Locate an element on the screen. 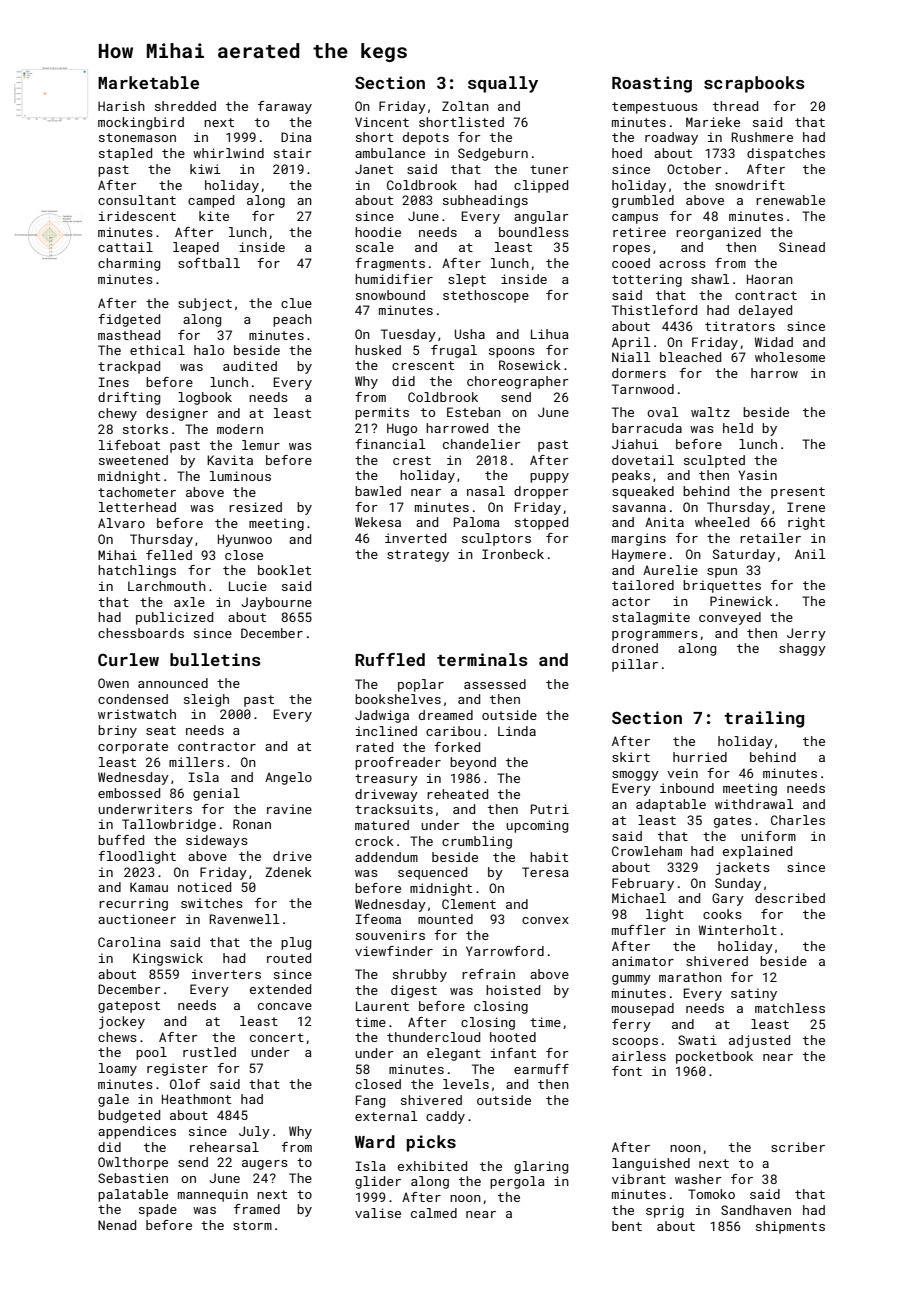  Jadwiga is located at coordinates (382, 716).
